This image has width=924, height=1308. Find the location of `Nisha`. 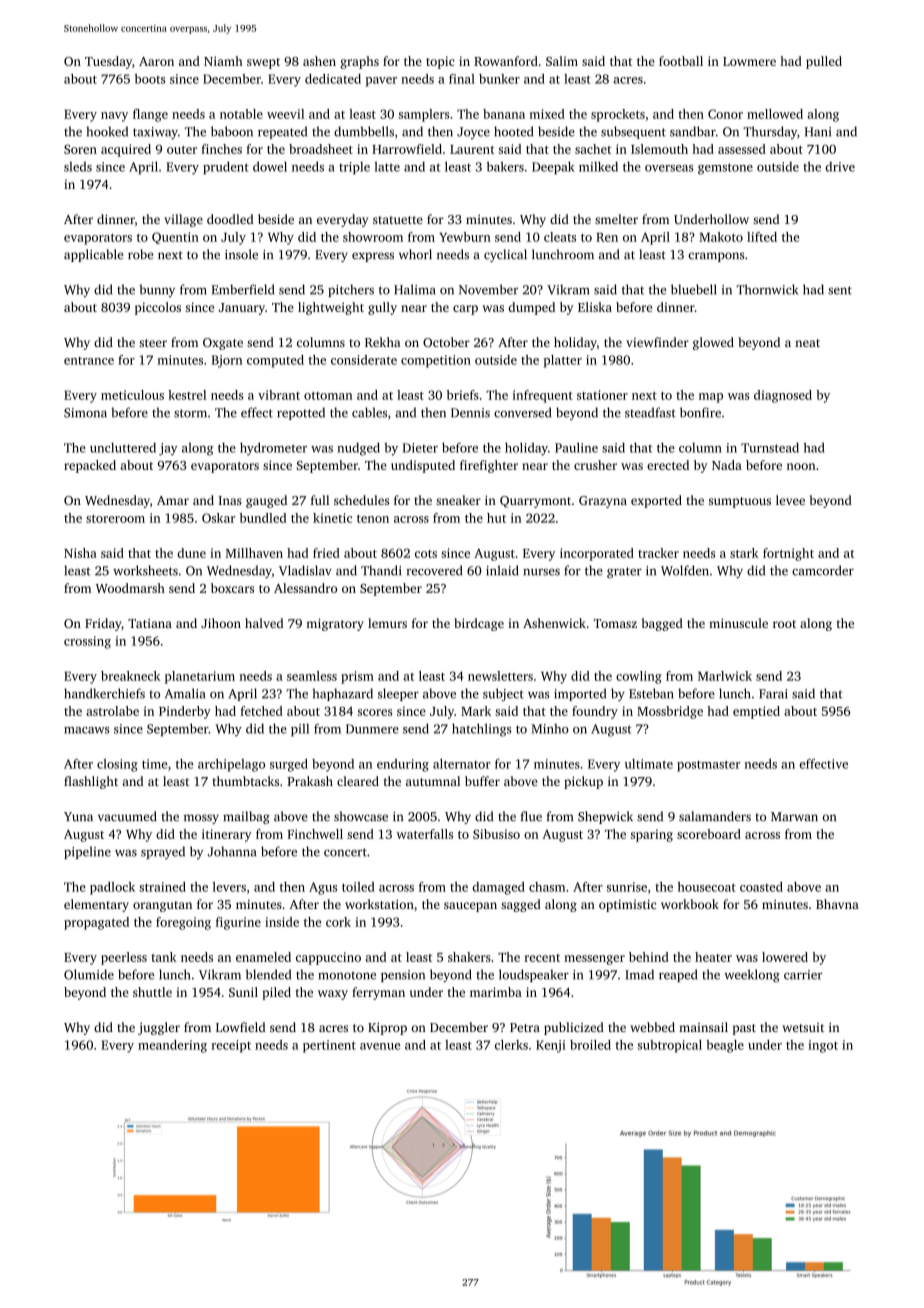

Nisha is located at coordinates (80, 553).
